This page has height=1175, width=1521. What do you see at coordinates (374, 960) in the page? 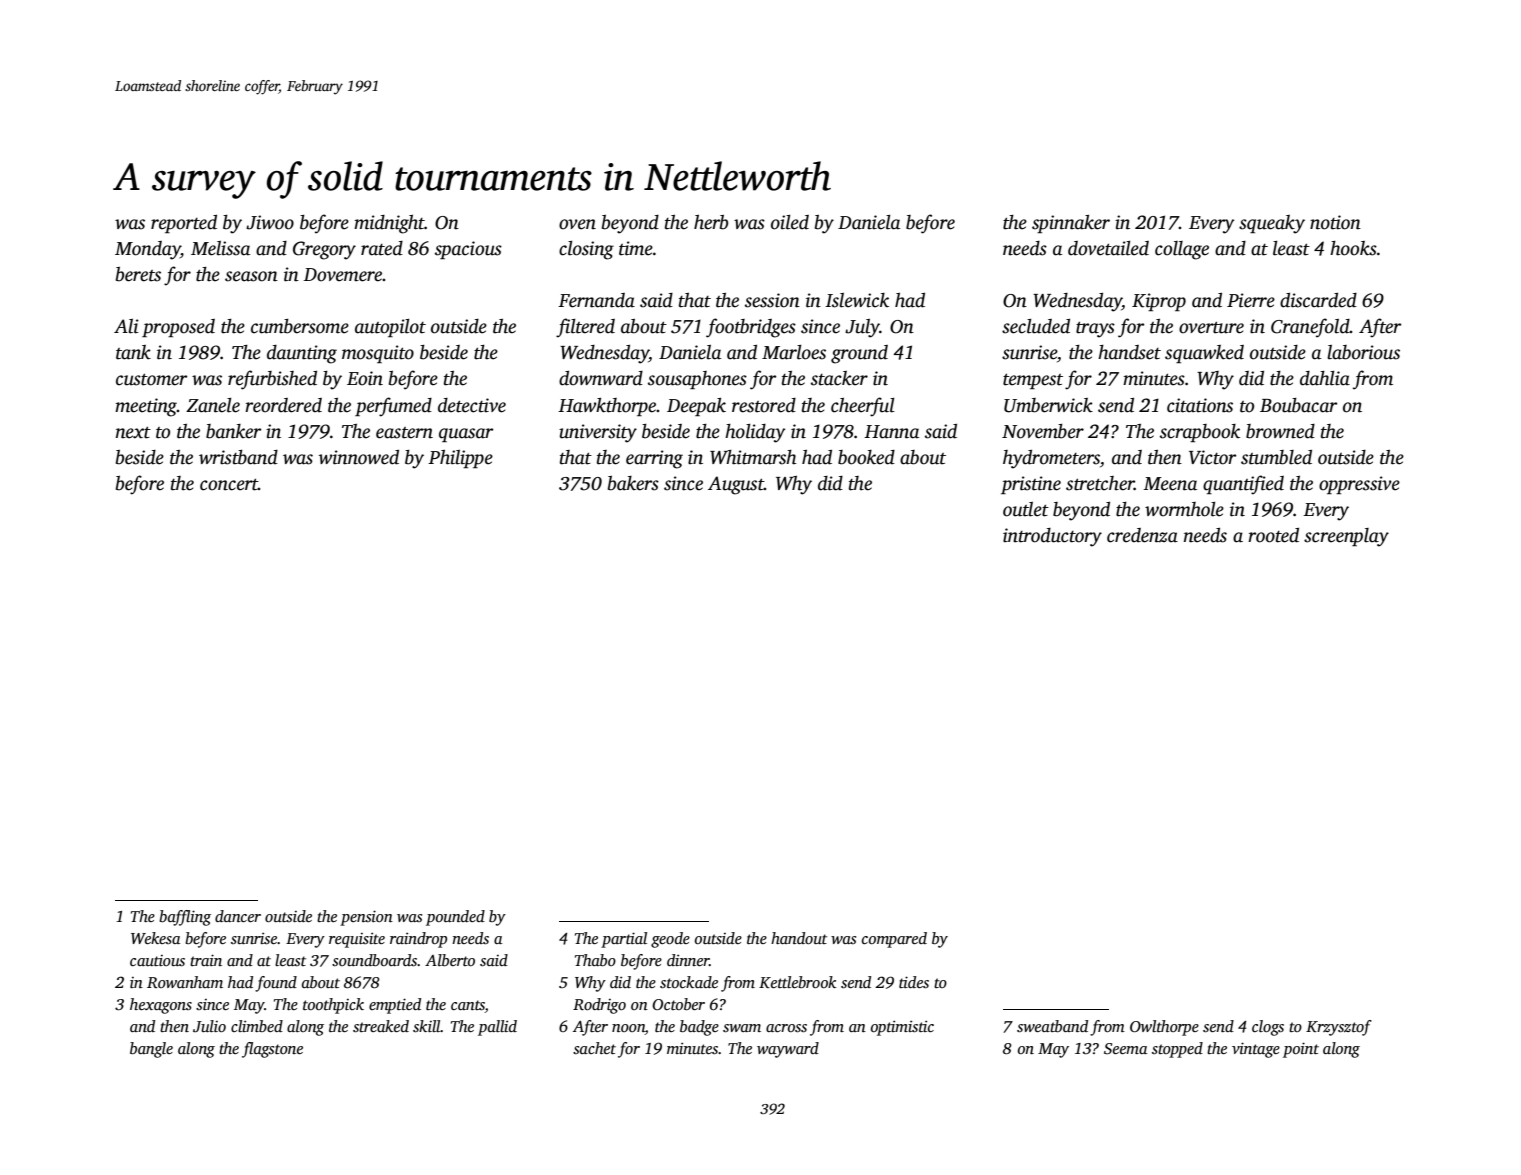
I see `soundboards` at bounding box center [374, 960].
